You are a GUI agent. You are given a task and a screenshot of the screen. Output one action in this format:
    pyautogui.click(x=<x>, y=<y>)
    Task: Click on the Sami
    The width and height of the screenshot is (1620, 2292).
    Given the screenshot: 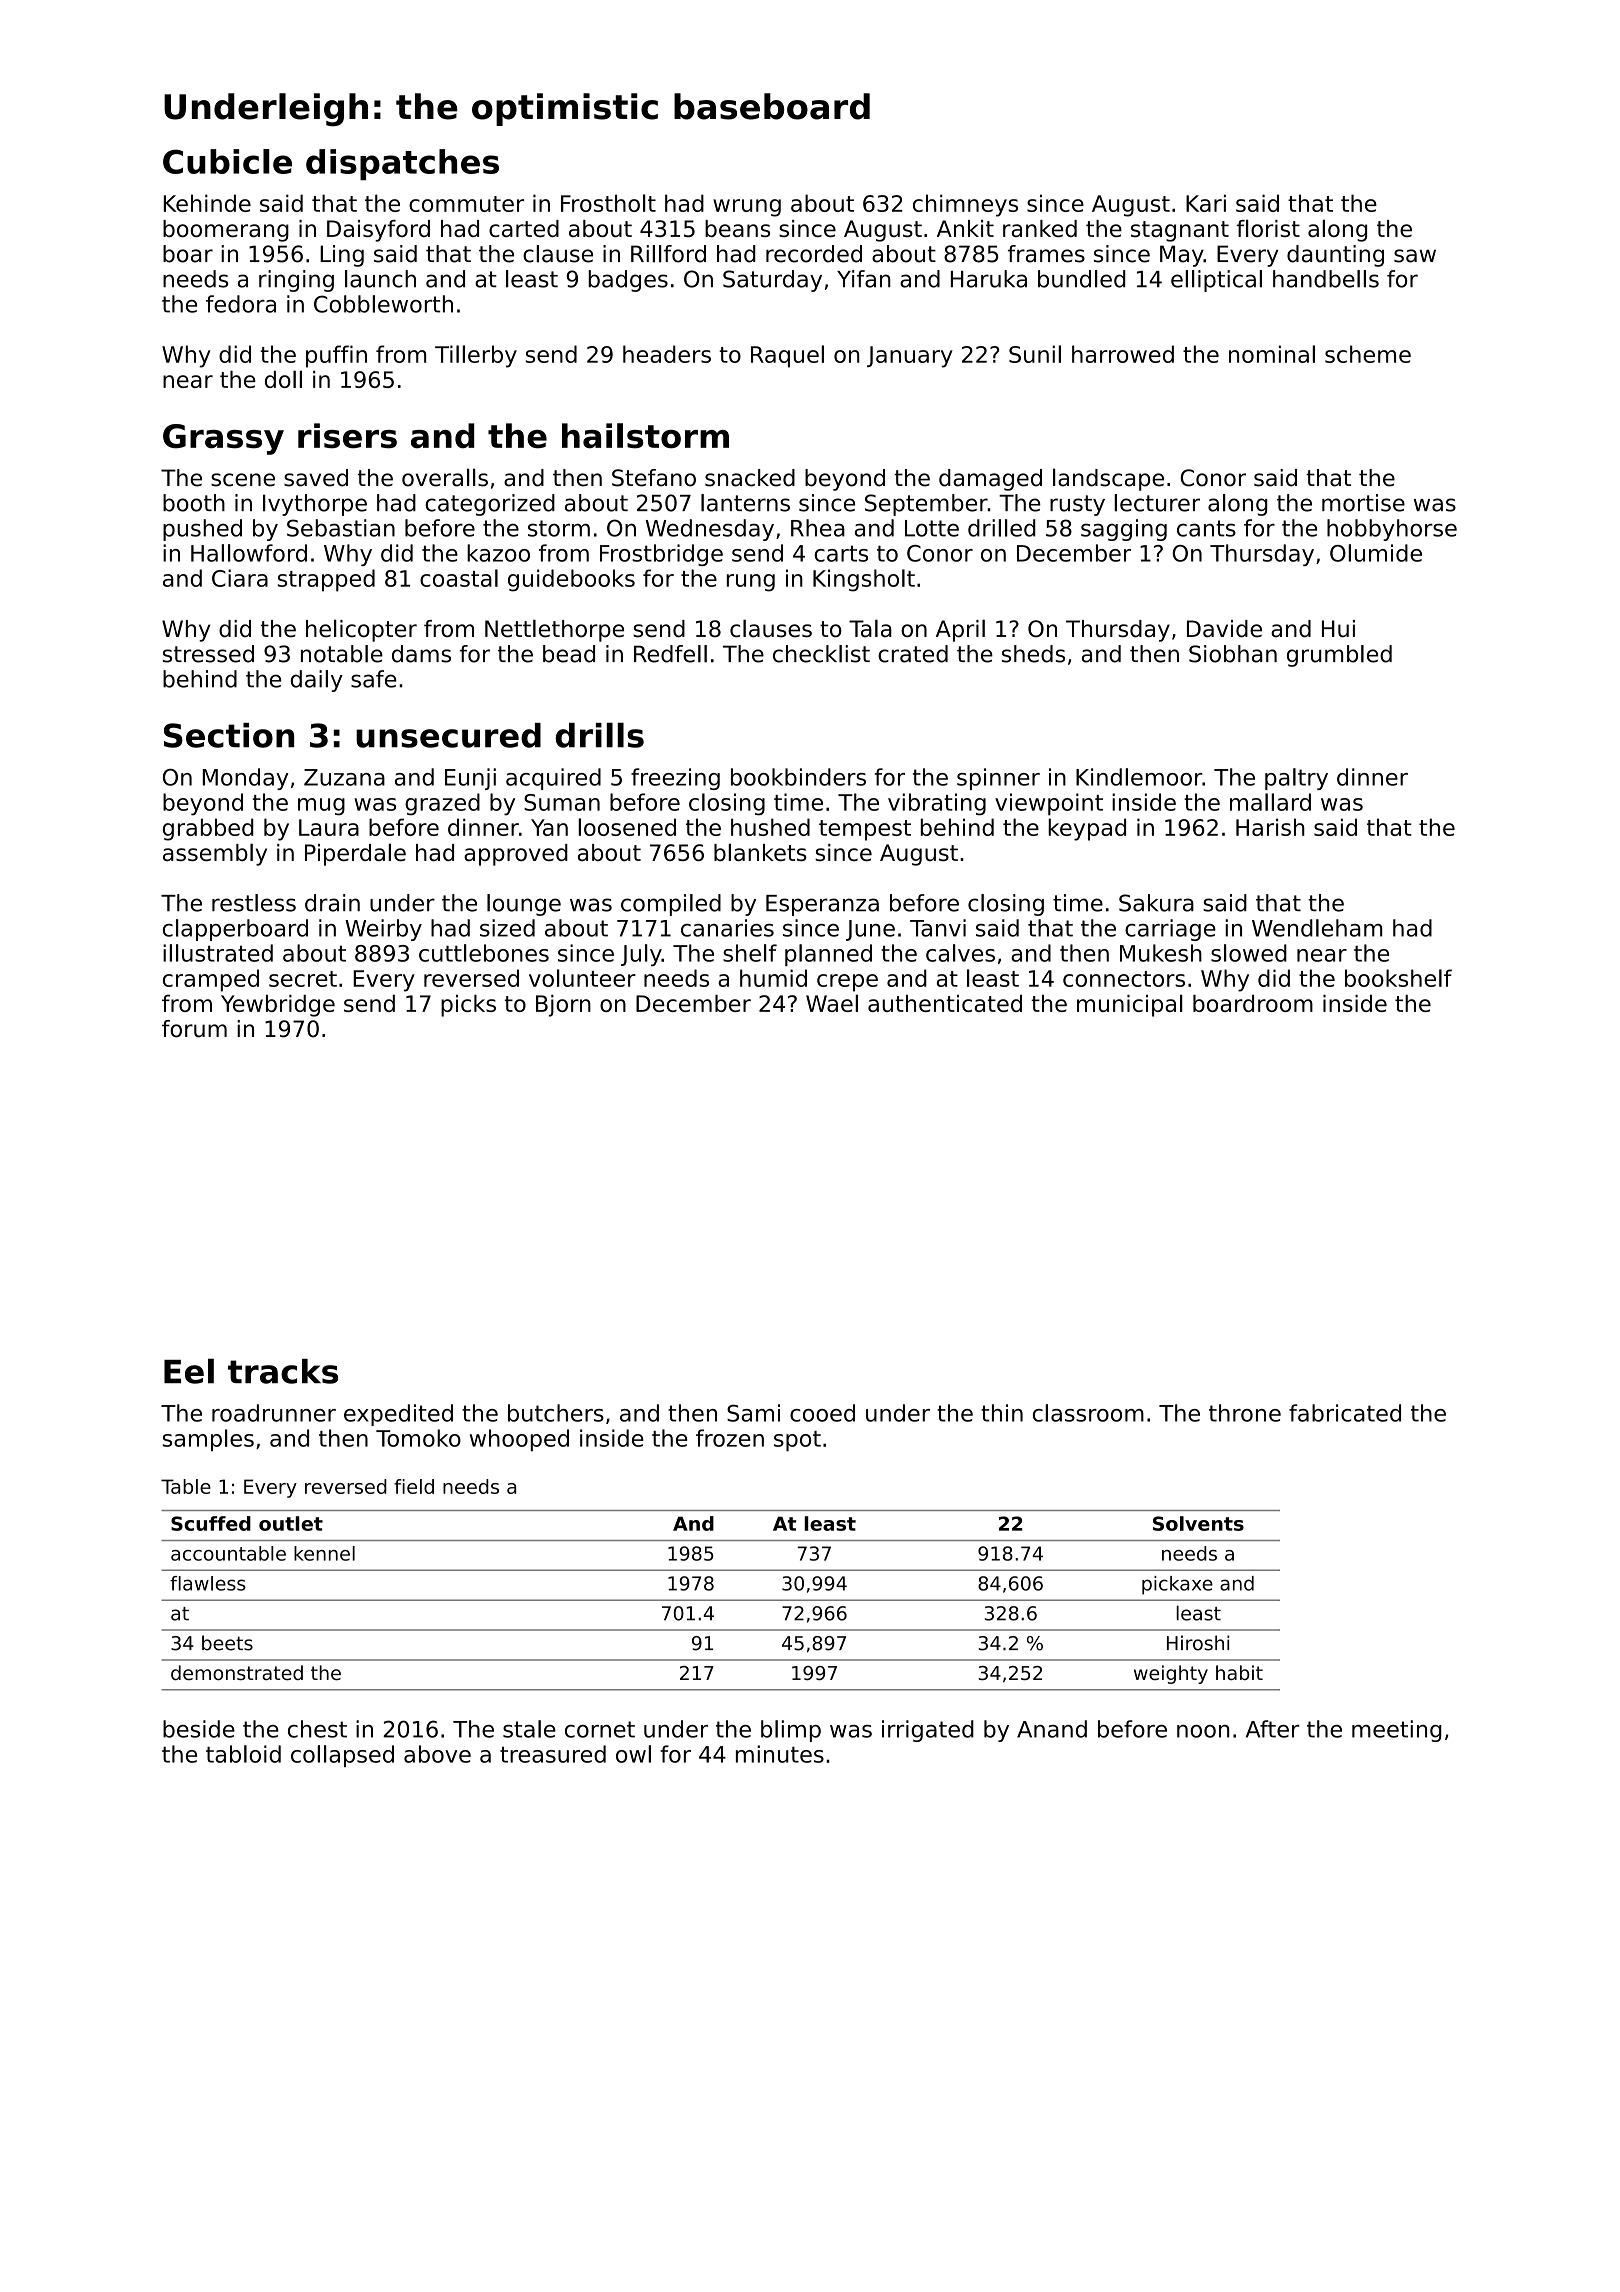 What is the action you would take?
    pyautogui.click(x=753, y=1413)
